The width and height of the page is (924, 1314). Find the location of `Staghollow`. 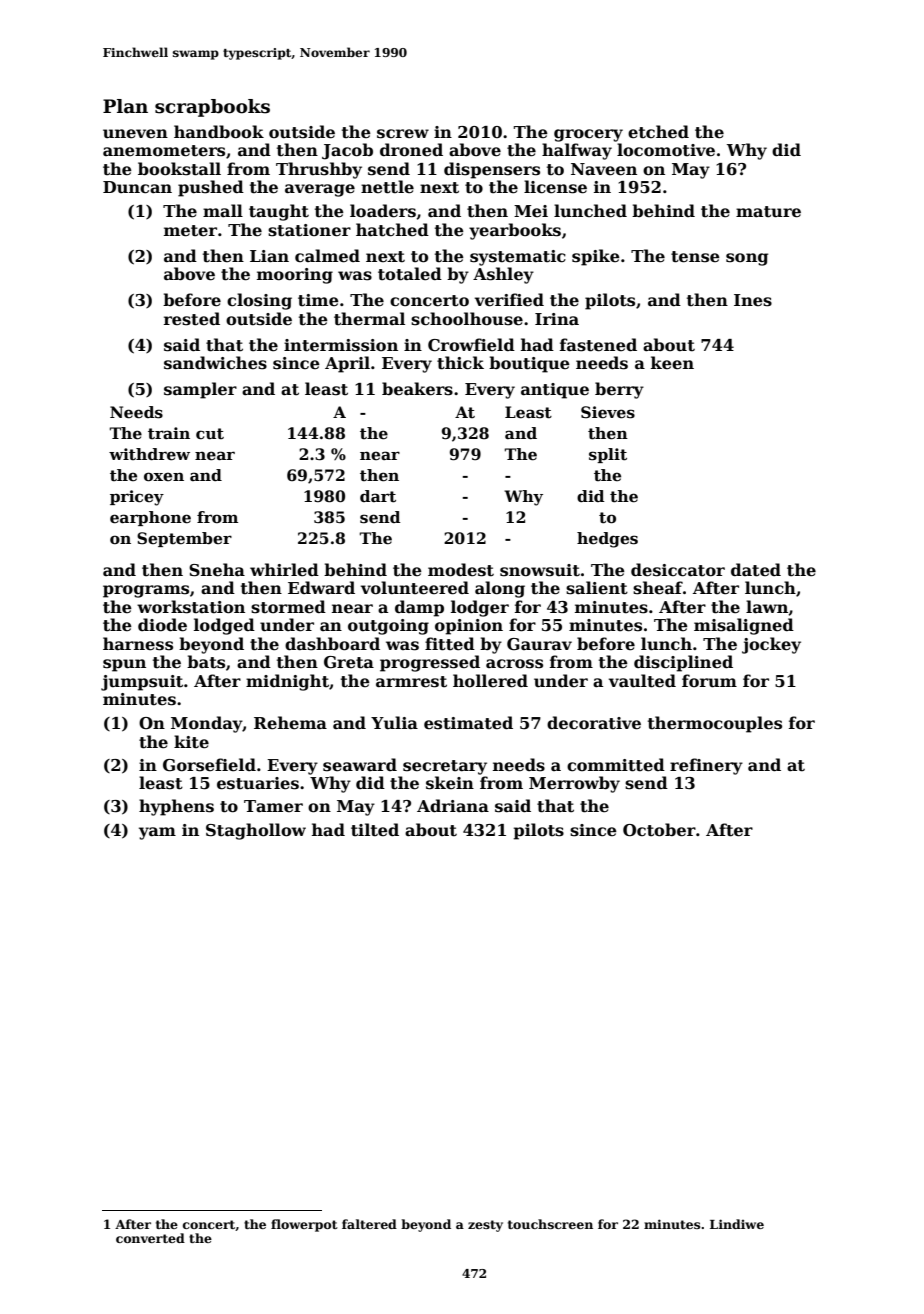

Staghollow is located at coordinates (256, 831).
